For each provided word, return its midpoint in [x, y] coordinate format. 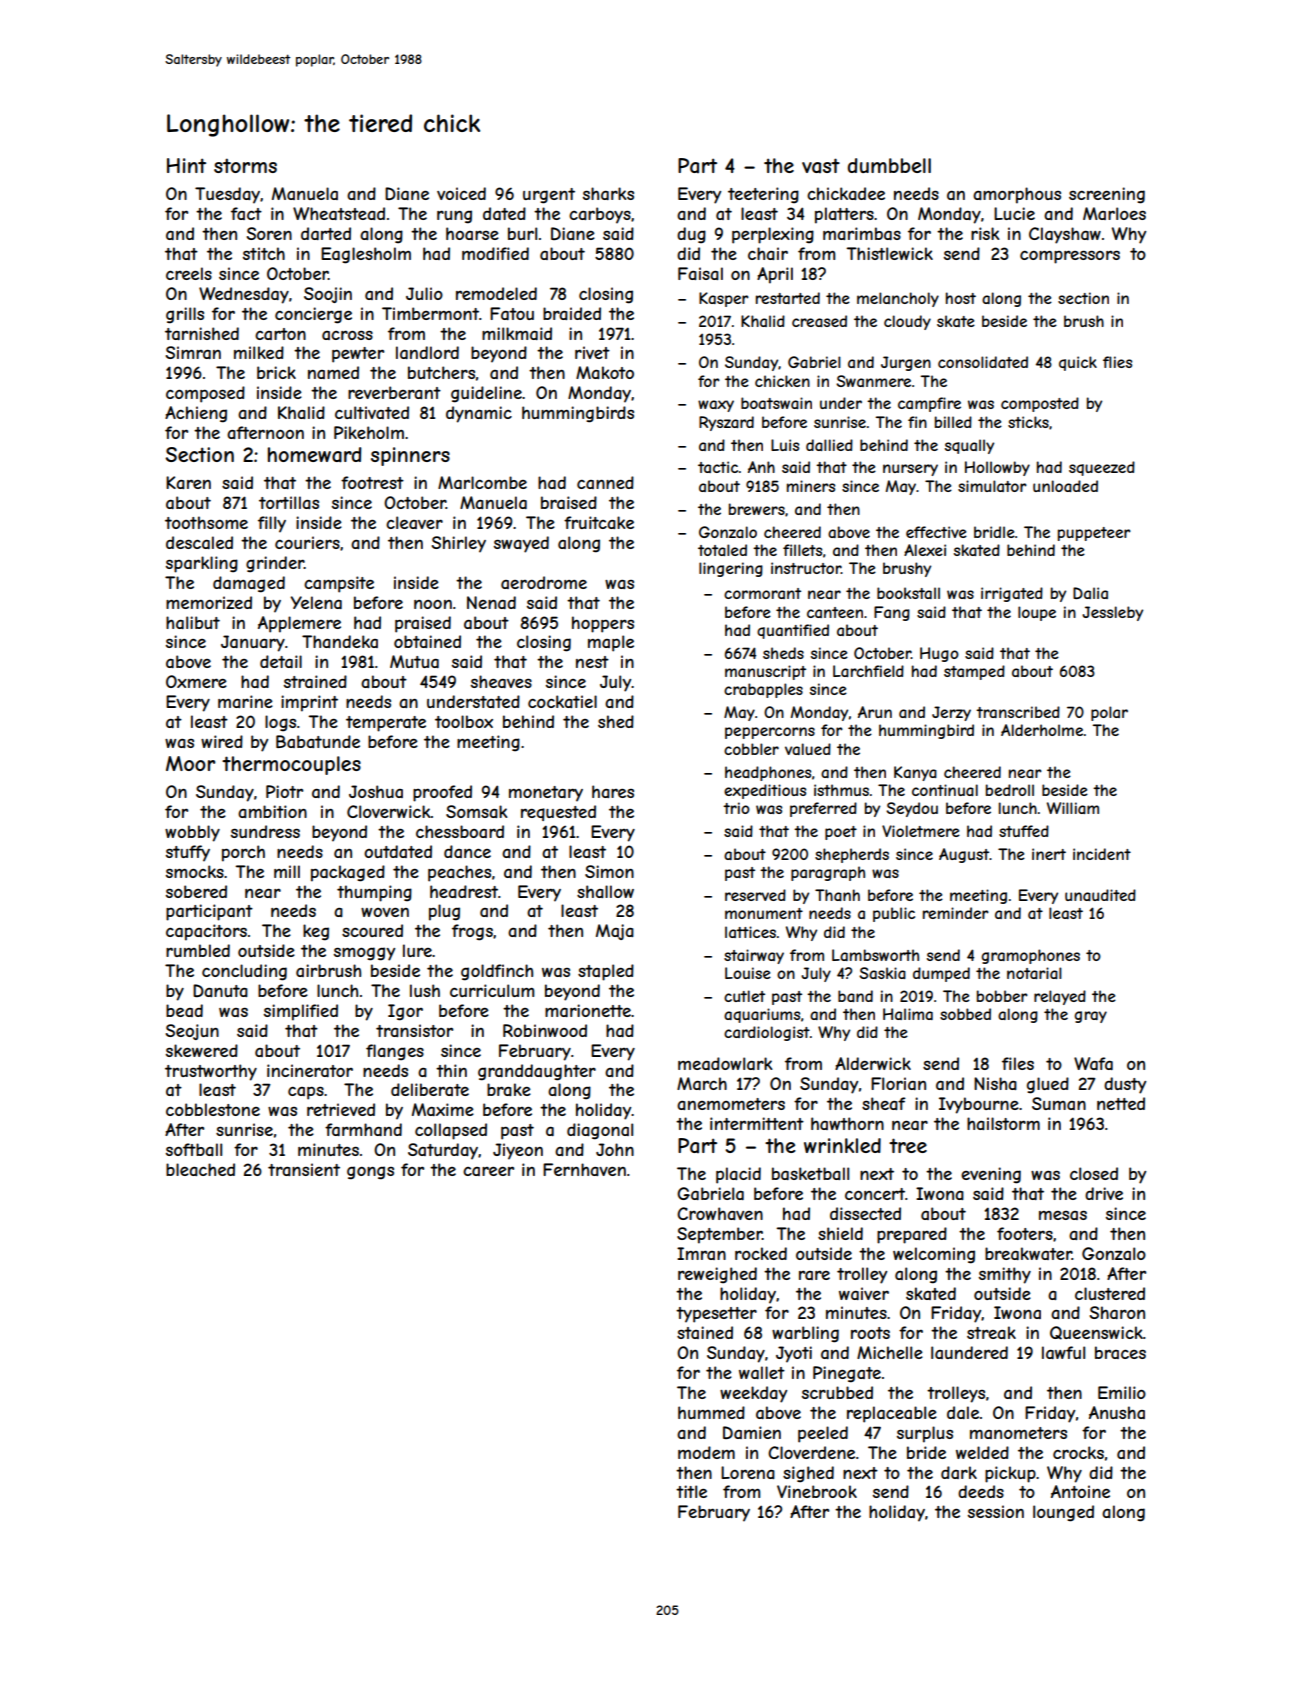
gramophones [1030, 956]
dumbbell [889, 165]
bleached [200, 1169]
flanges [395, 1052]
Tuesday [227, 195]
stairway [754, 956]
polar [1109, 713]
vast [821, 165]
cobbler [751, 749]
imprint [309, 703]
